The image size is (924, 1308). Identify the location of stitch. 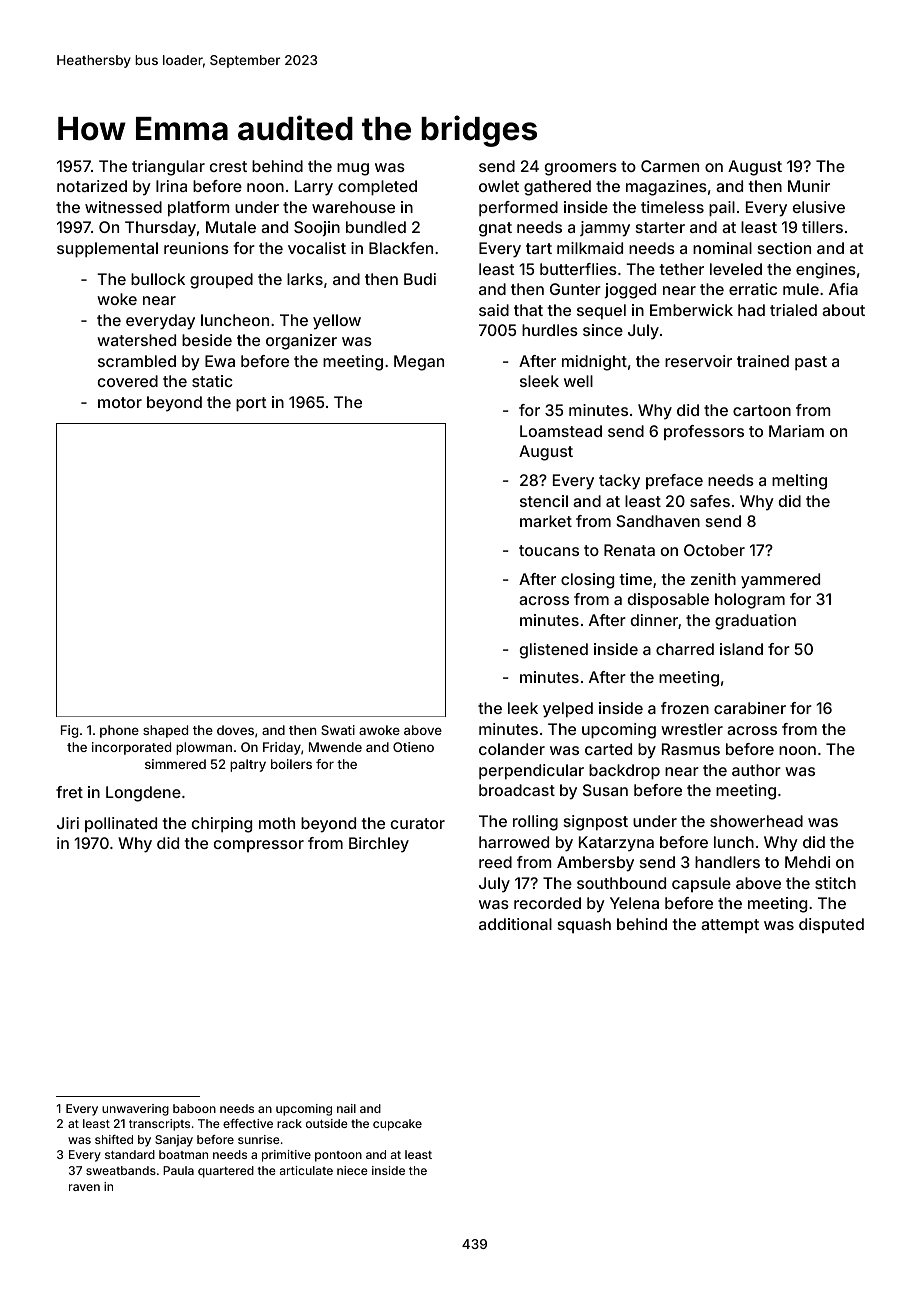
(835, 883).
